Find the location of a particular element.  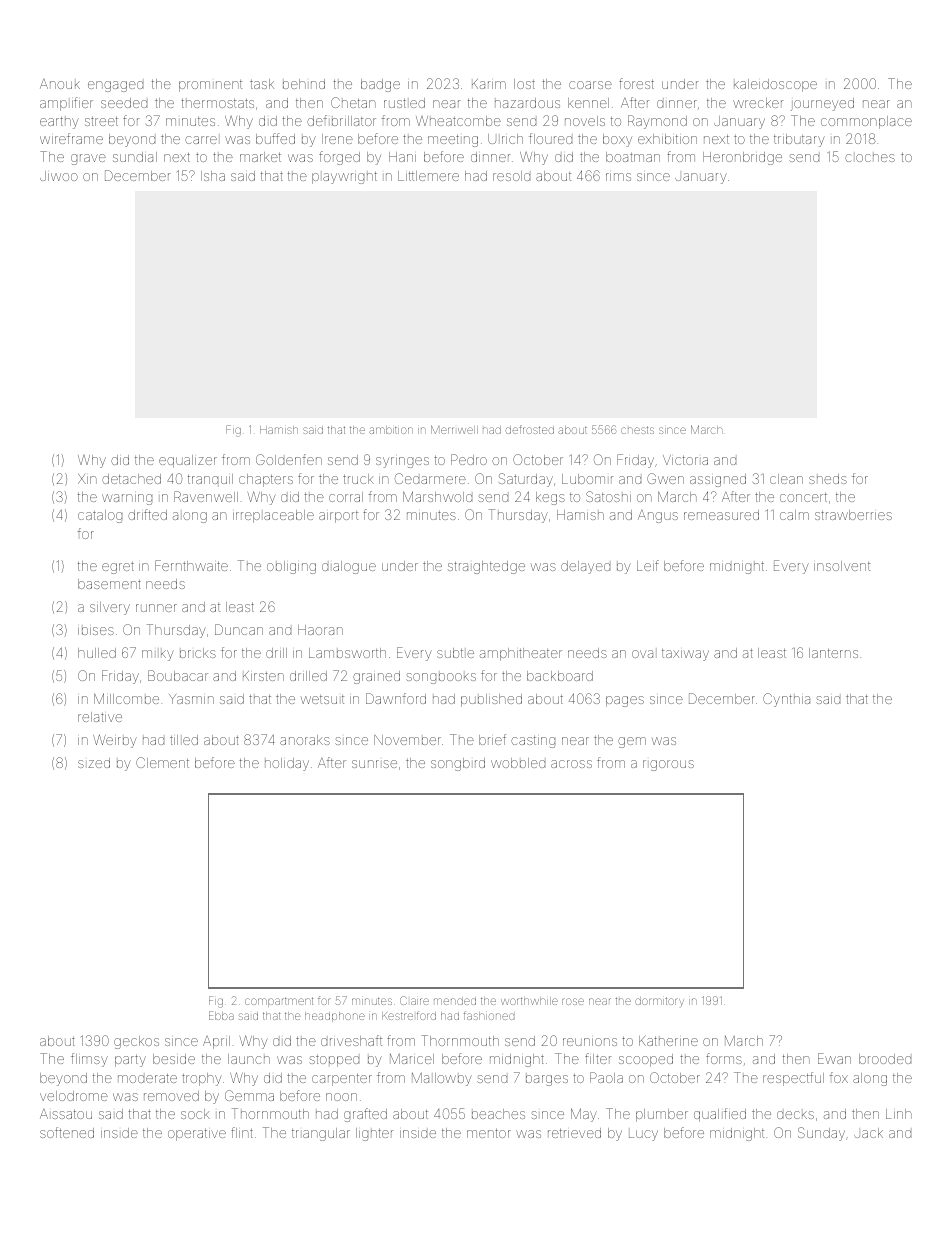

sized is located at coordinates (94, 763).
